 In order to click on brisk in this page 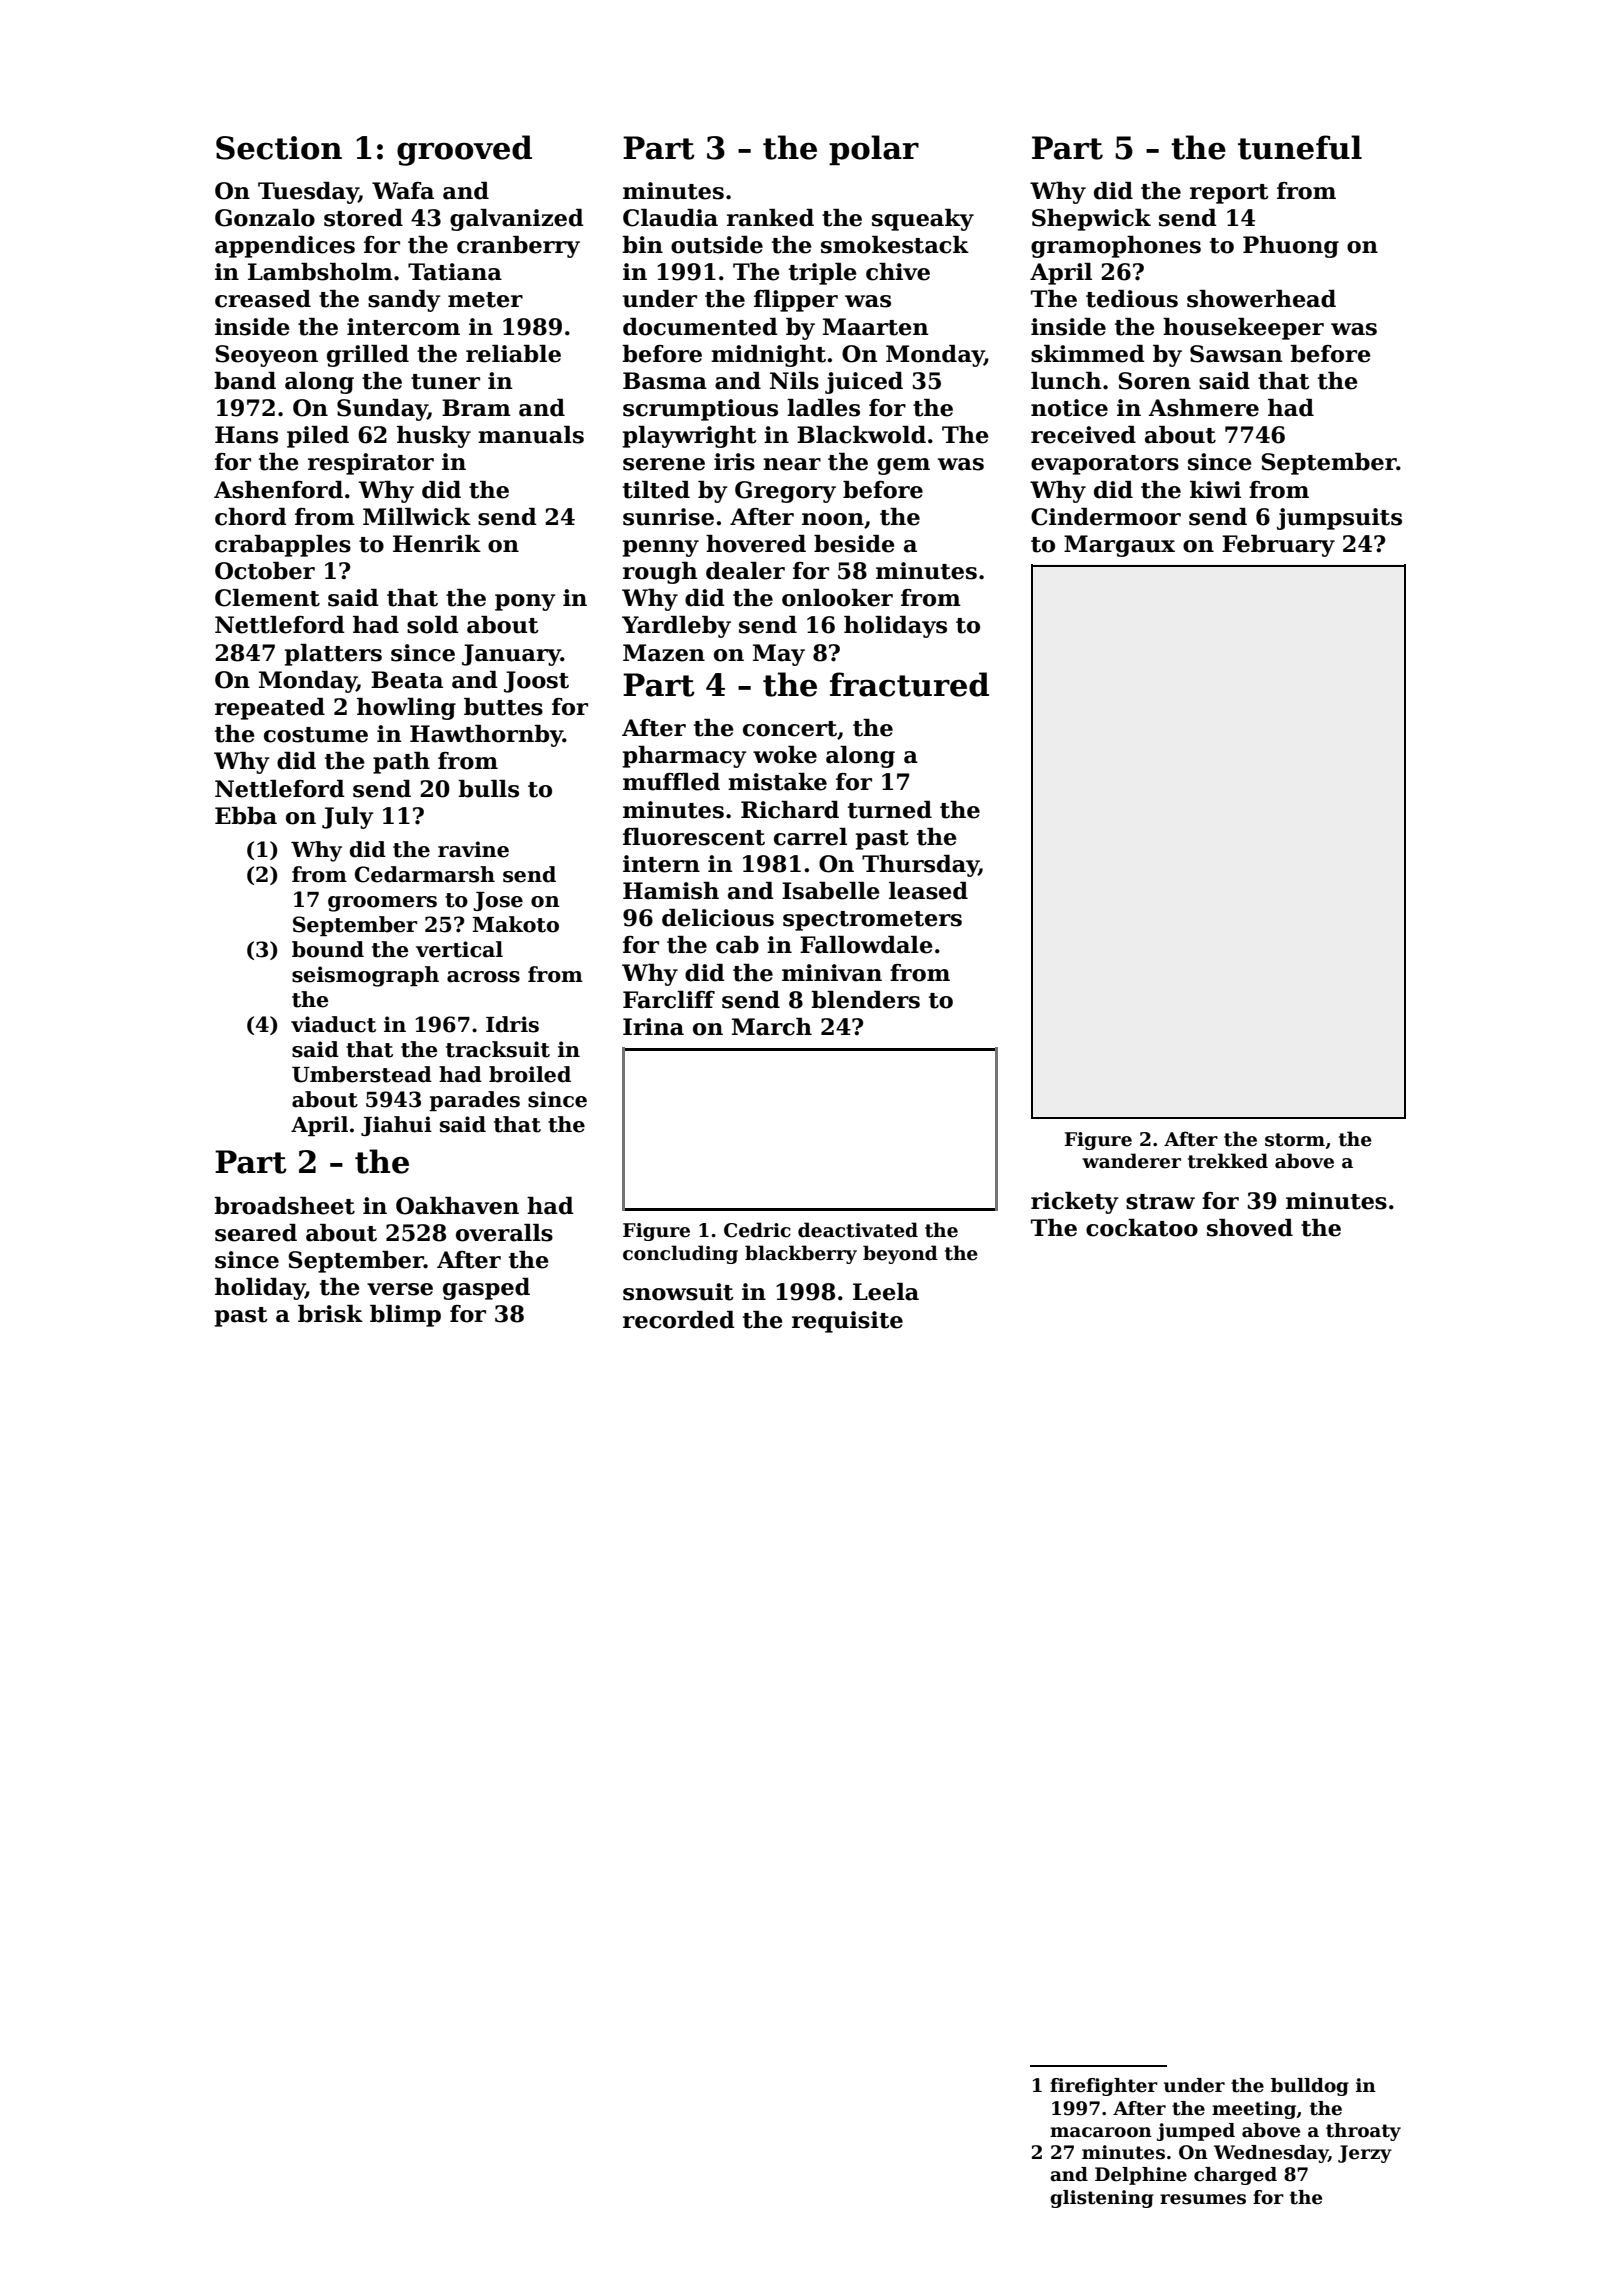, I will do `click(330, 1314)`.
